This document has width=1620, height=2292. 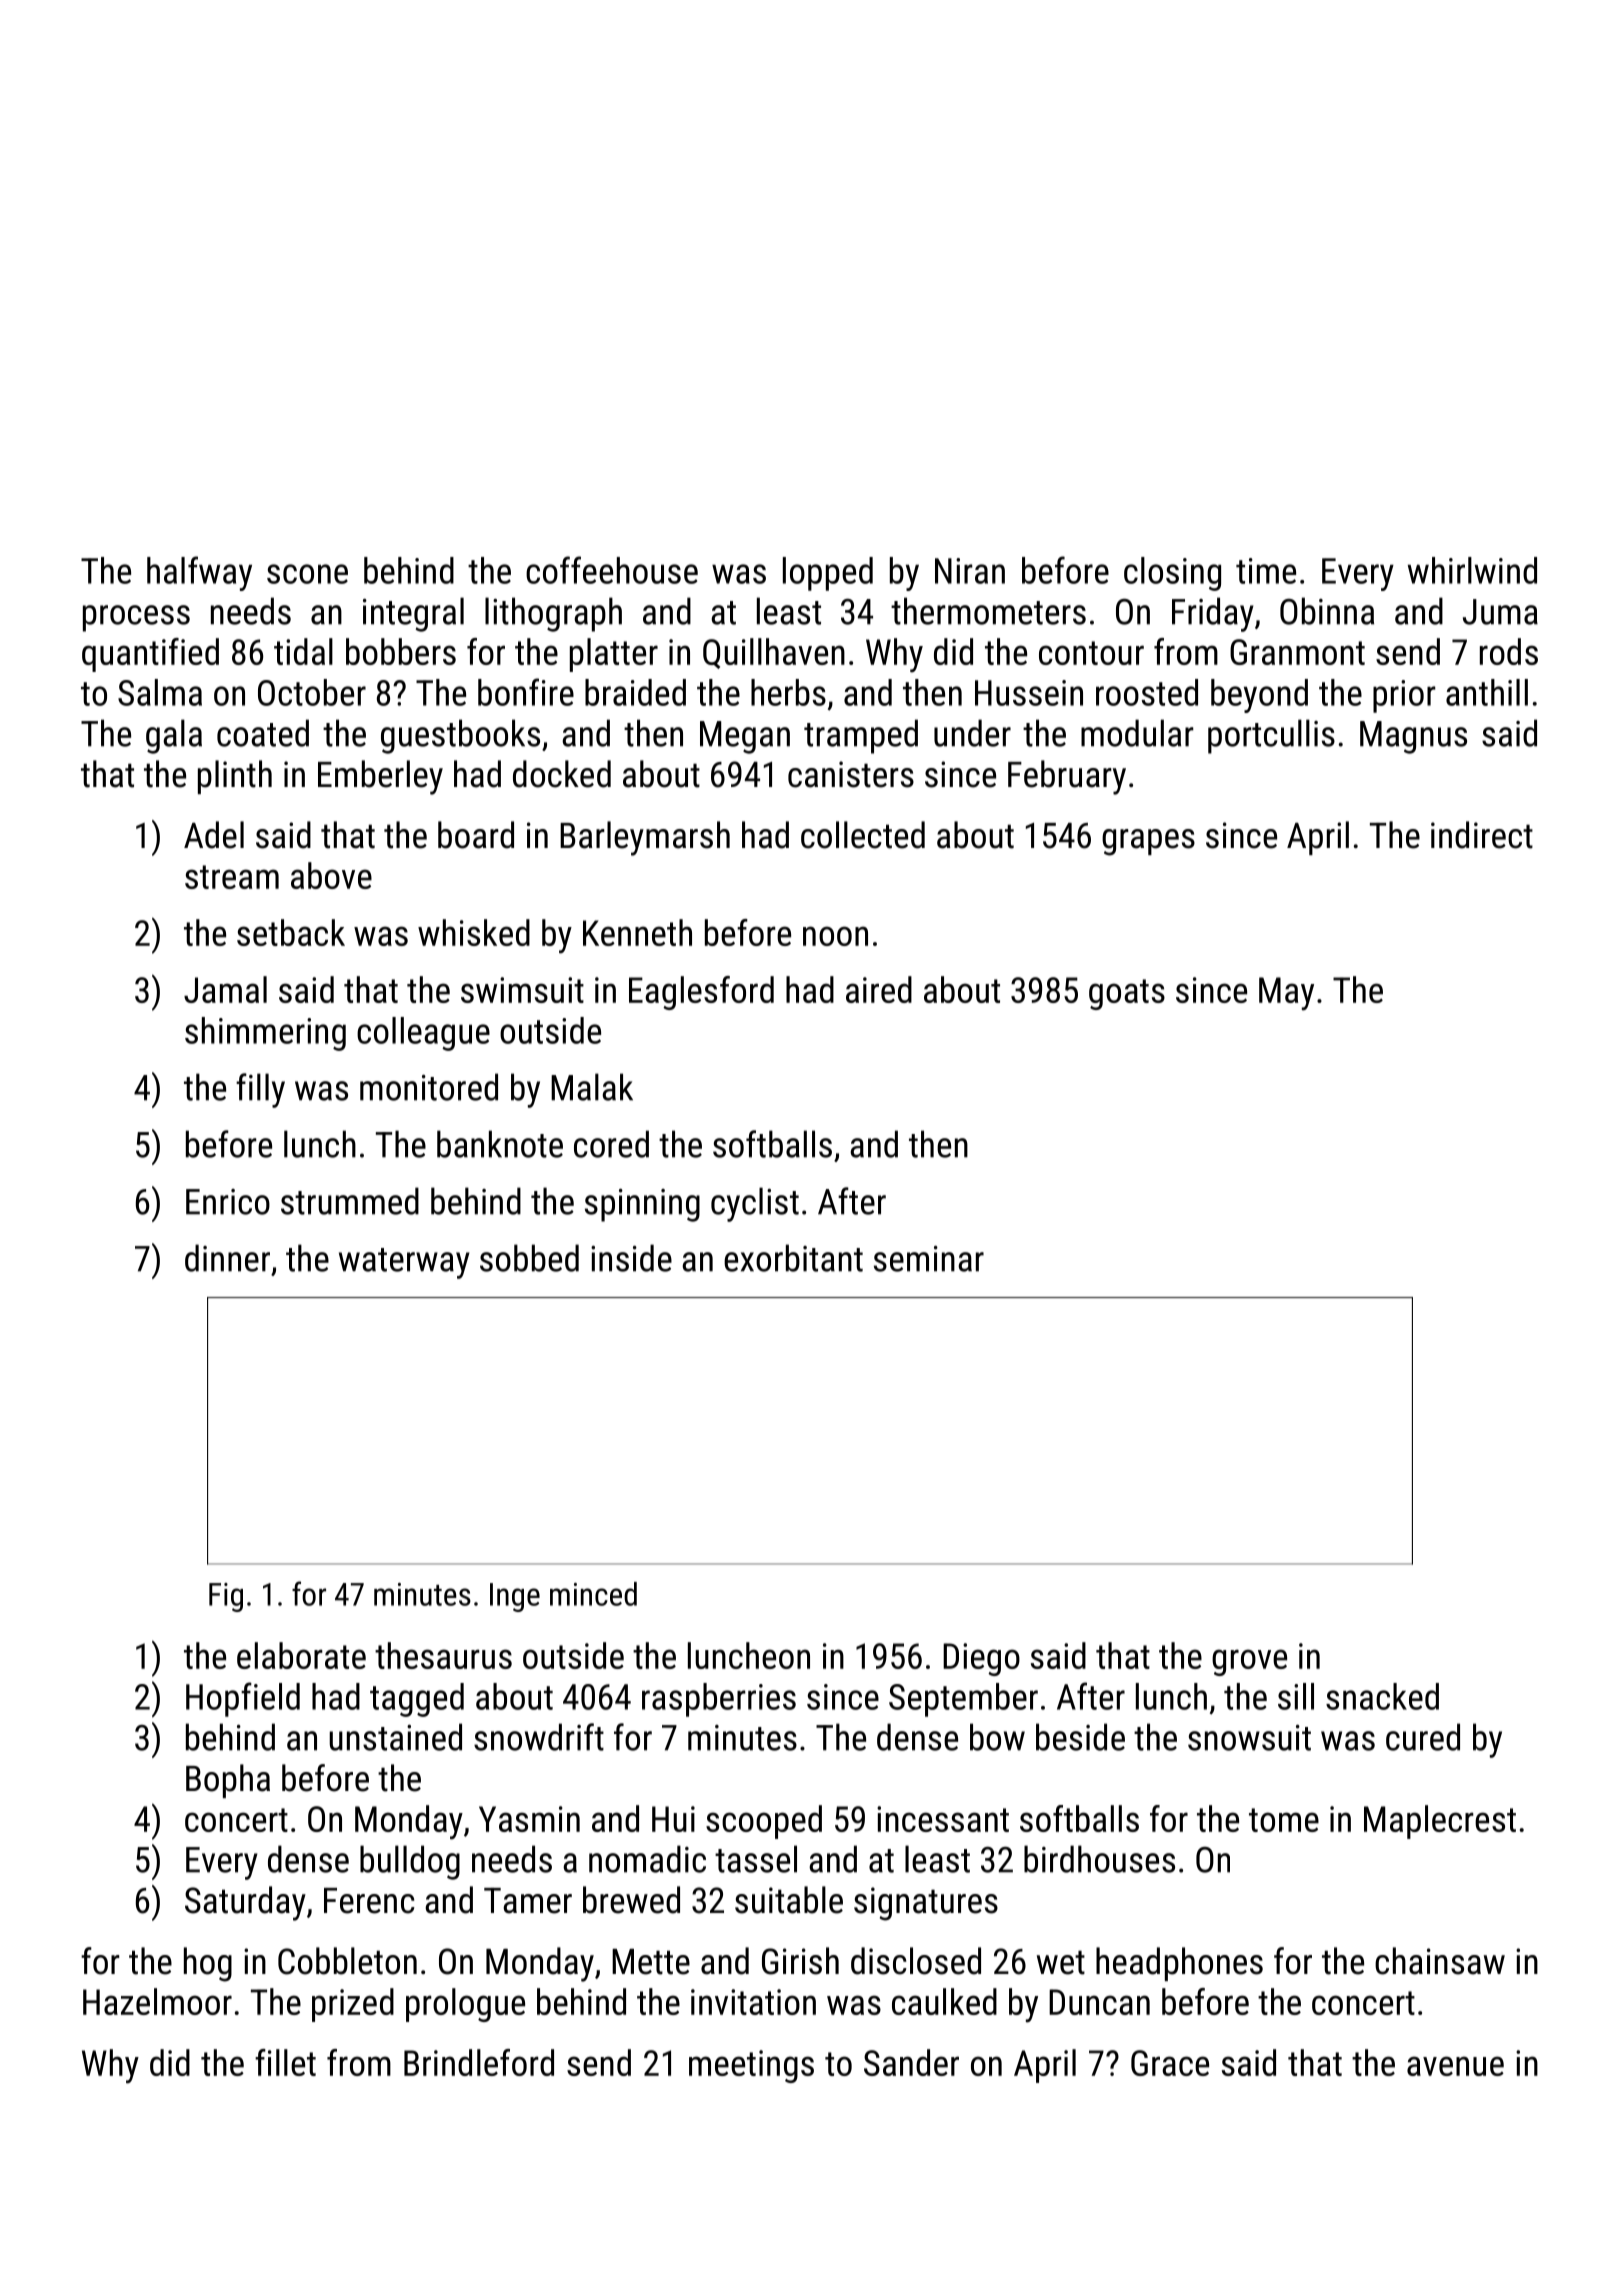 What do you see at coordinates (753, 2002) in the document?
I see `invitation` at bounding box center [753, 2002].
